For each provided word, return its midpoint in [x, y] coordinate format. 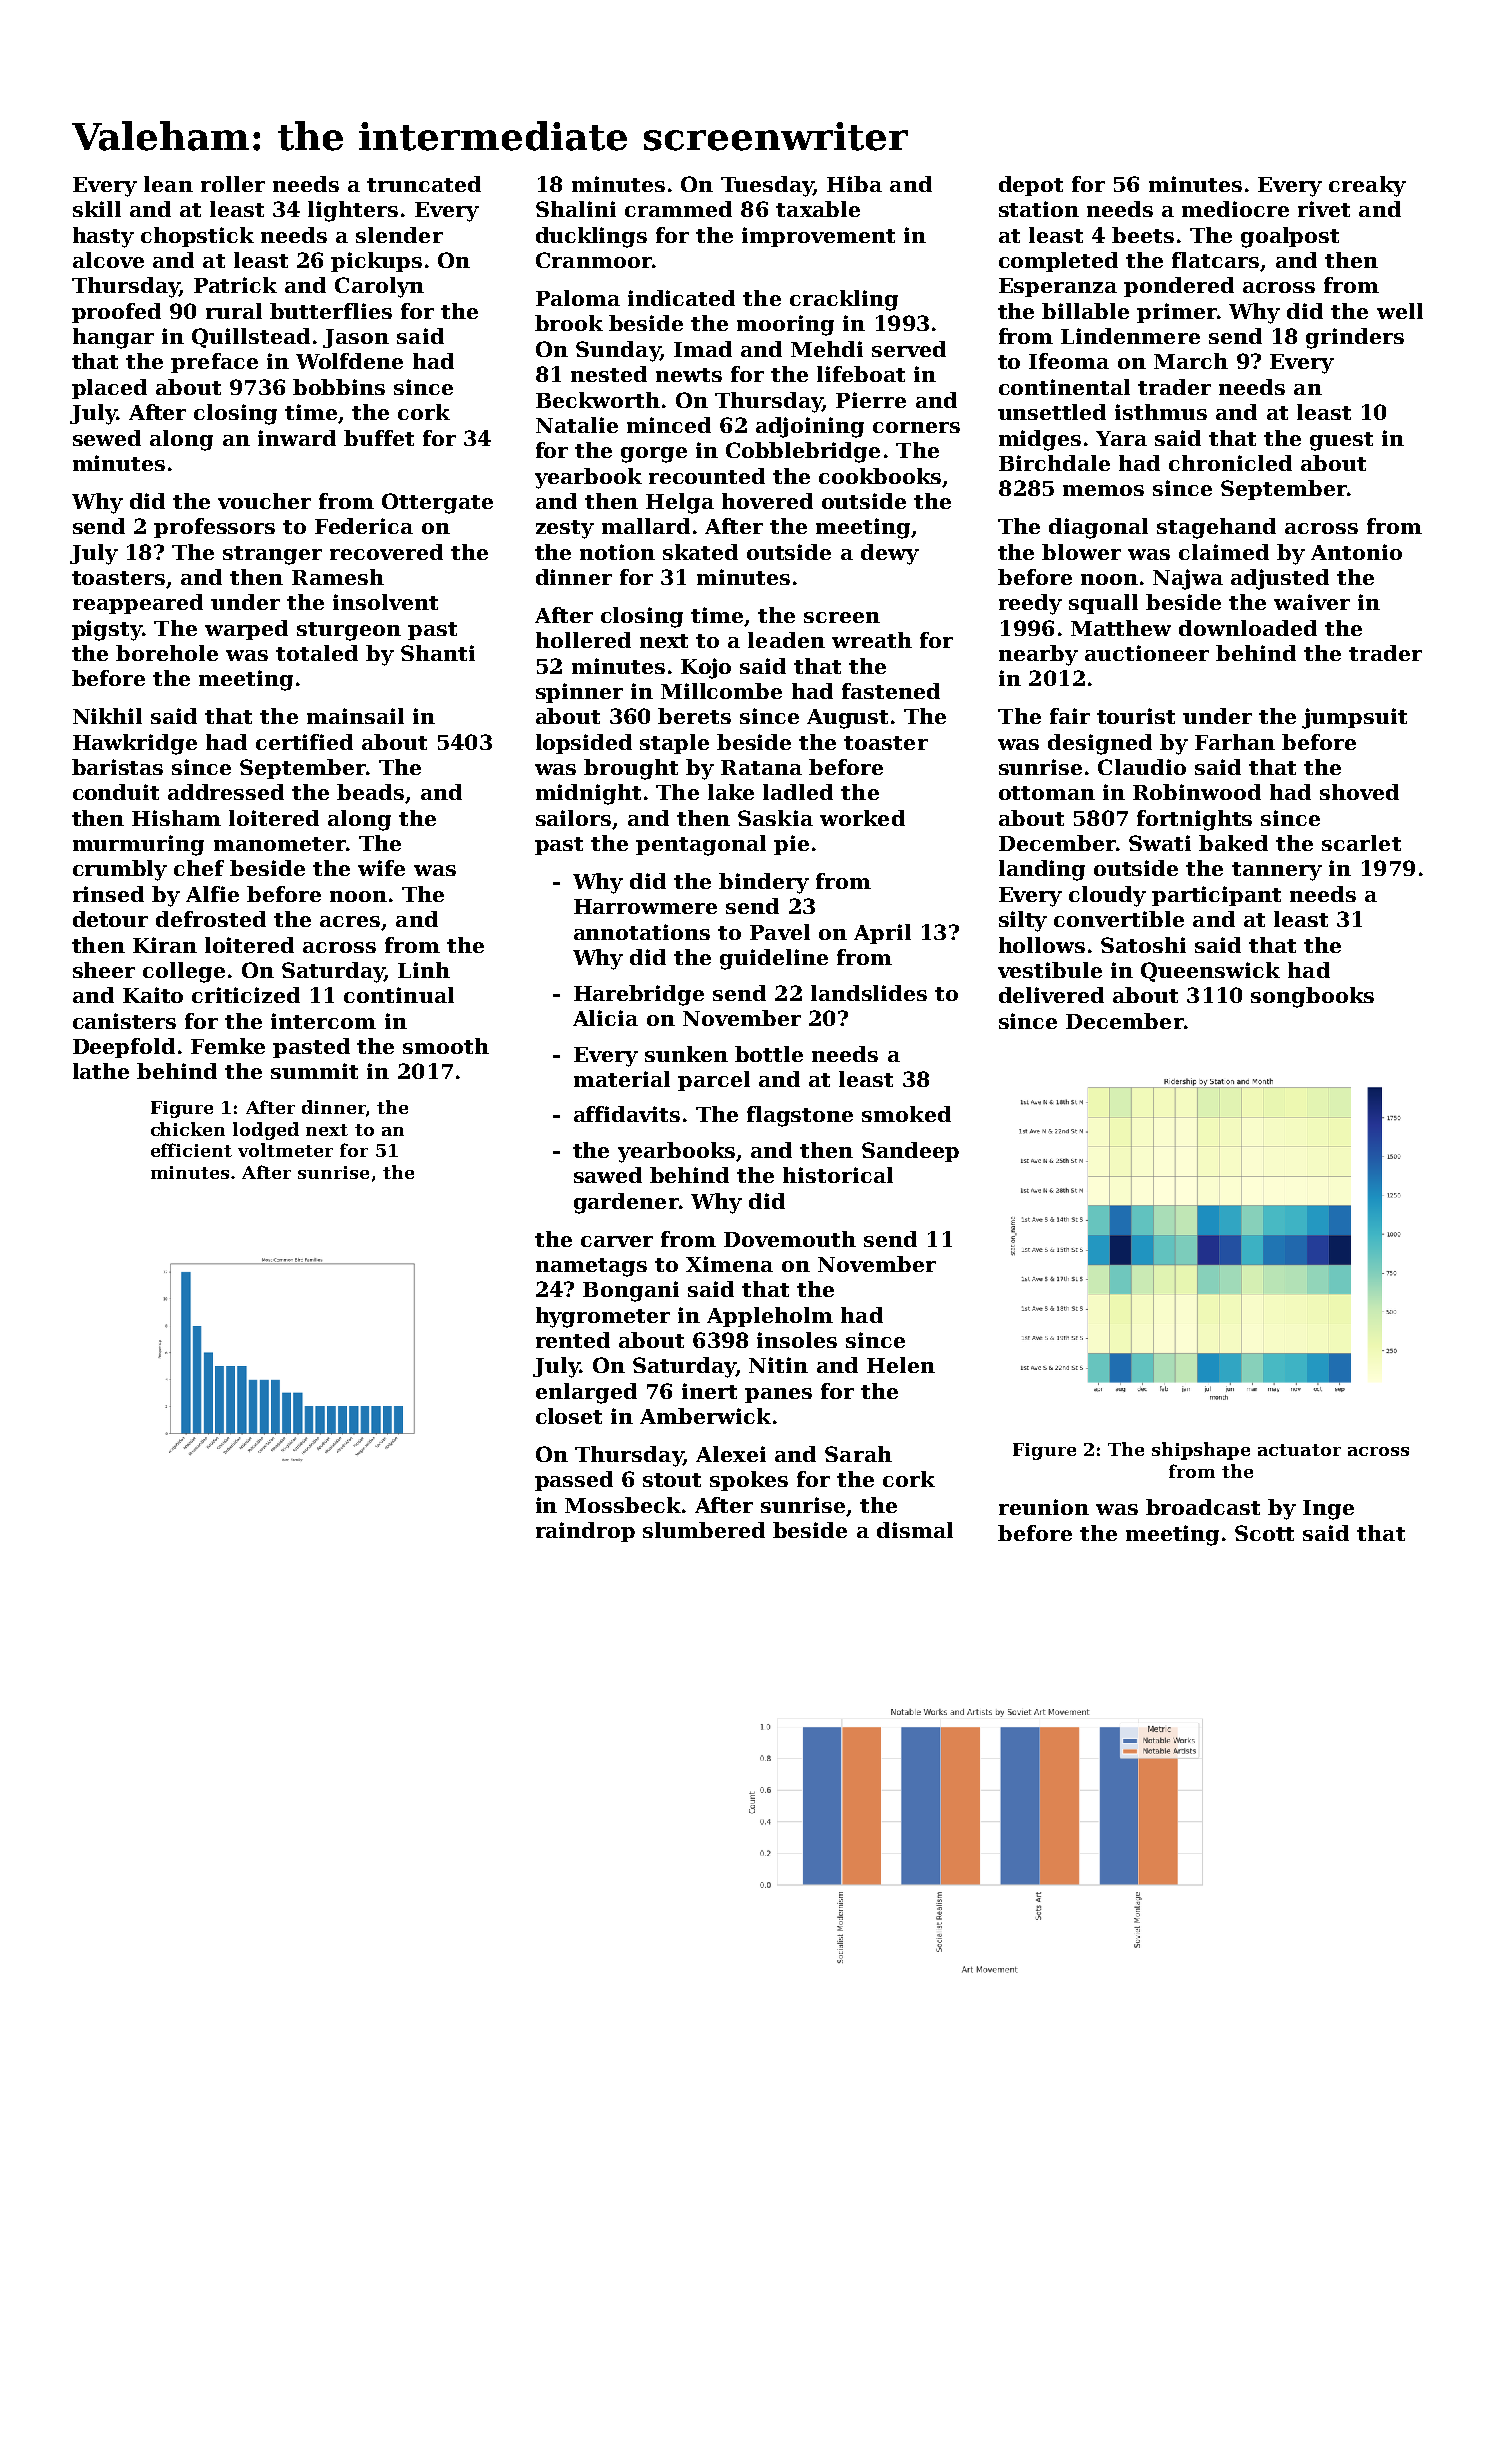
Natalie [577, 425]
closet [569, 1416]
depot [1031, 186]
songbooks [1312, 997]
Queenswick [1210, 972]
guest [1341, 441]
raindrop [585, 1532]
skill [97, 209]
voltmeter [285, 1150]
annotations [642, 932]
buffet [379, 438]
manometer [280, 844]
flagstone [800, 1116]
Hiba [854, 184]
